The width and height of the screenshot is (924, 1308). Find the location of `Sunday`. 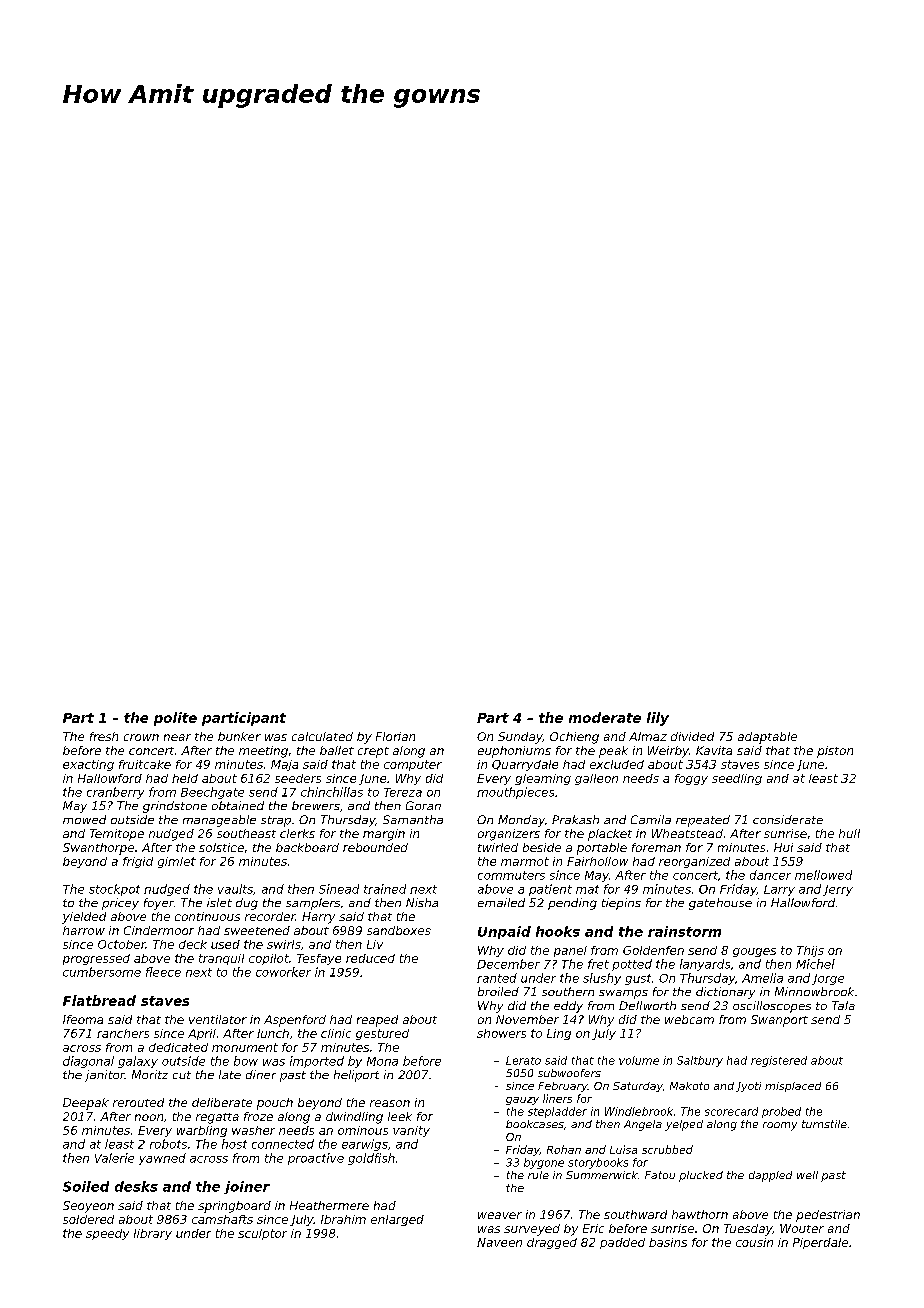

Sunday is located at coordinates (520, 738).
